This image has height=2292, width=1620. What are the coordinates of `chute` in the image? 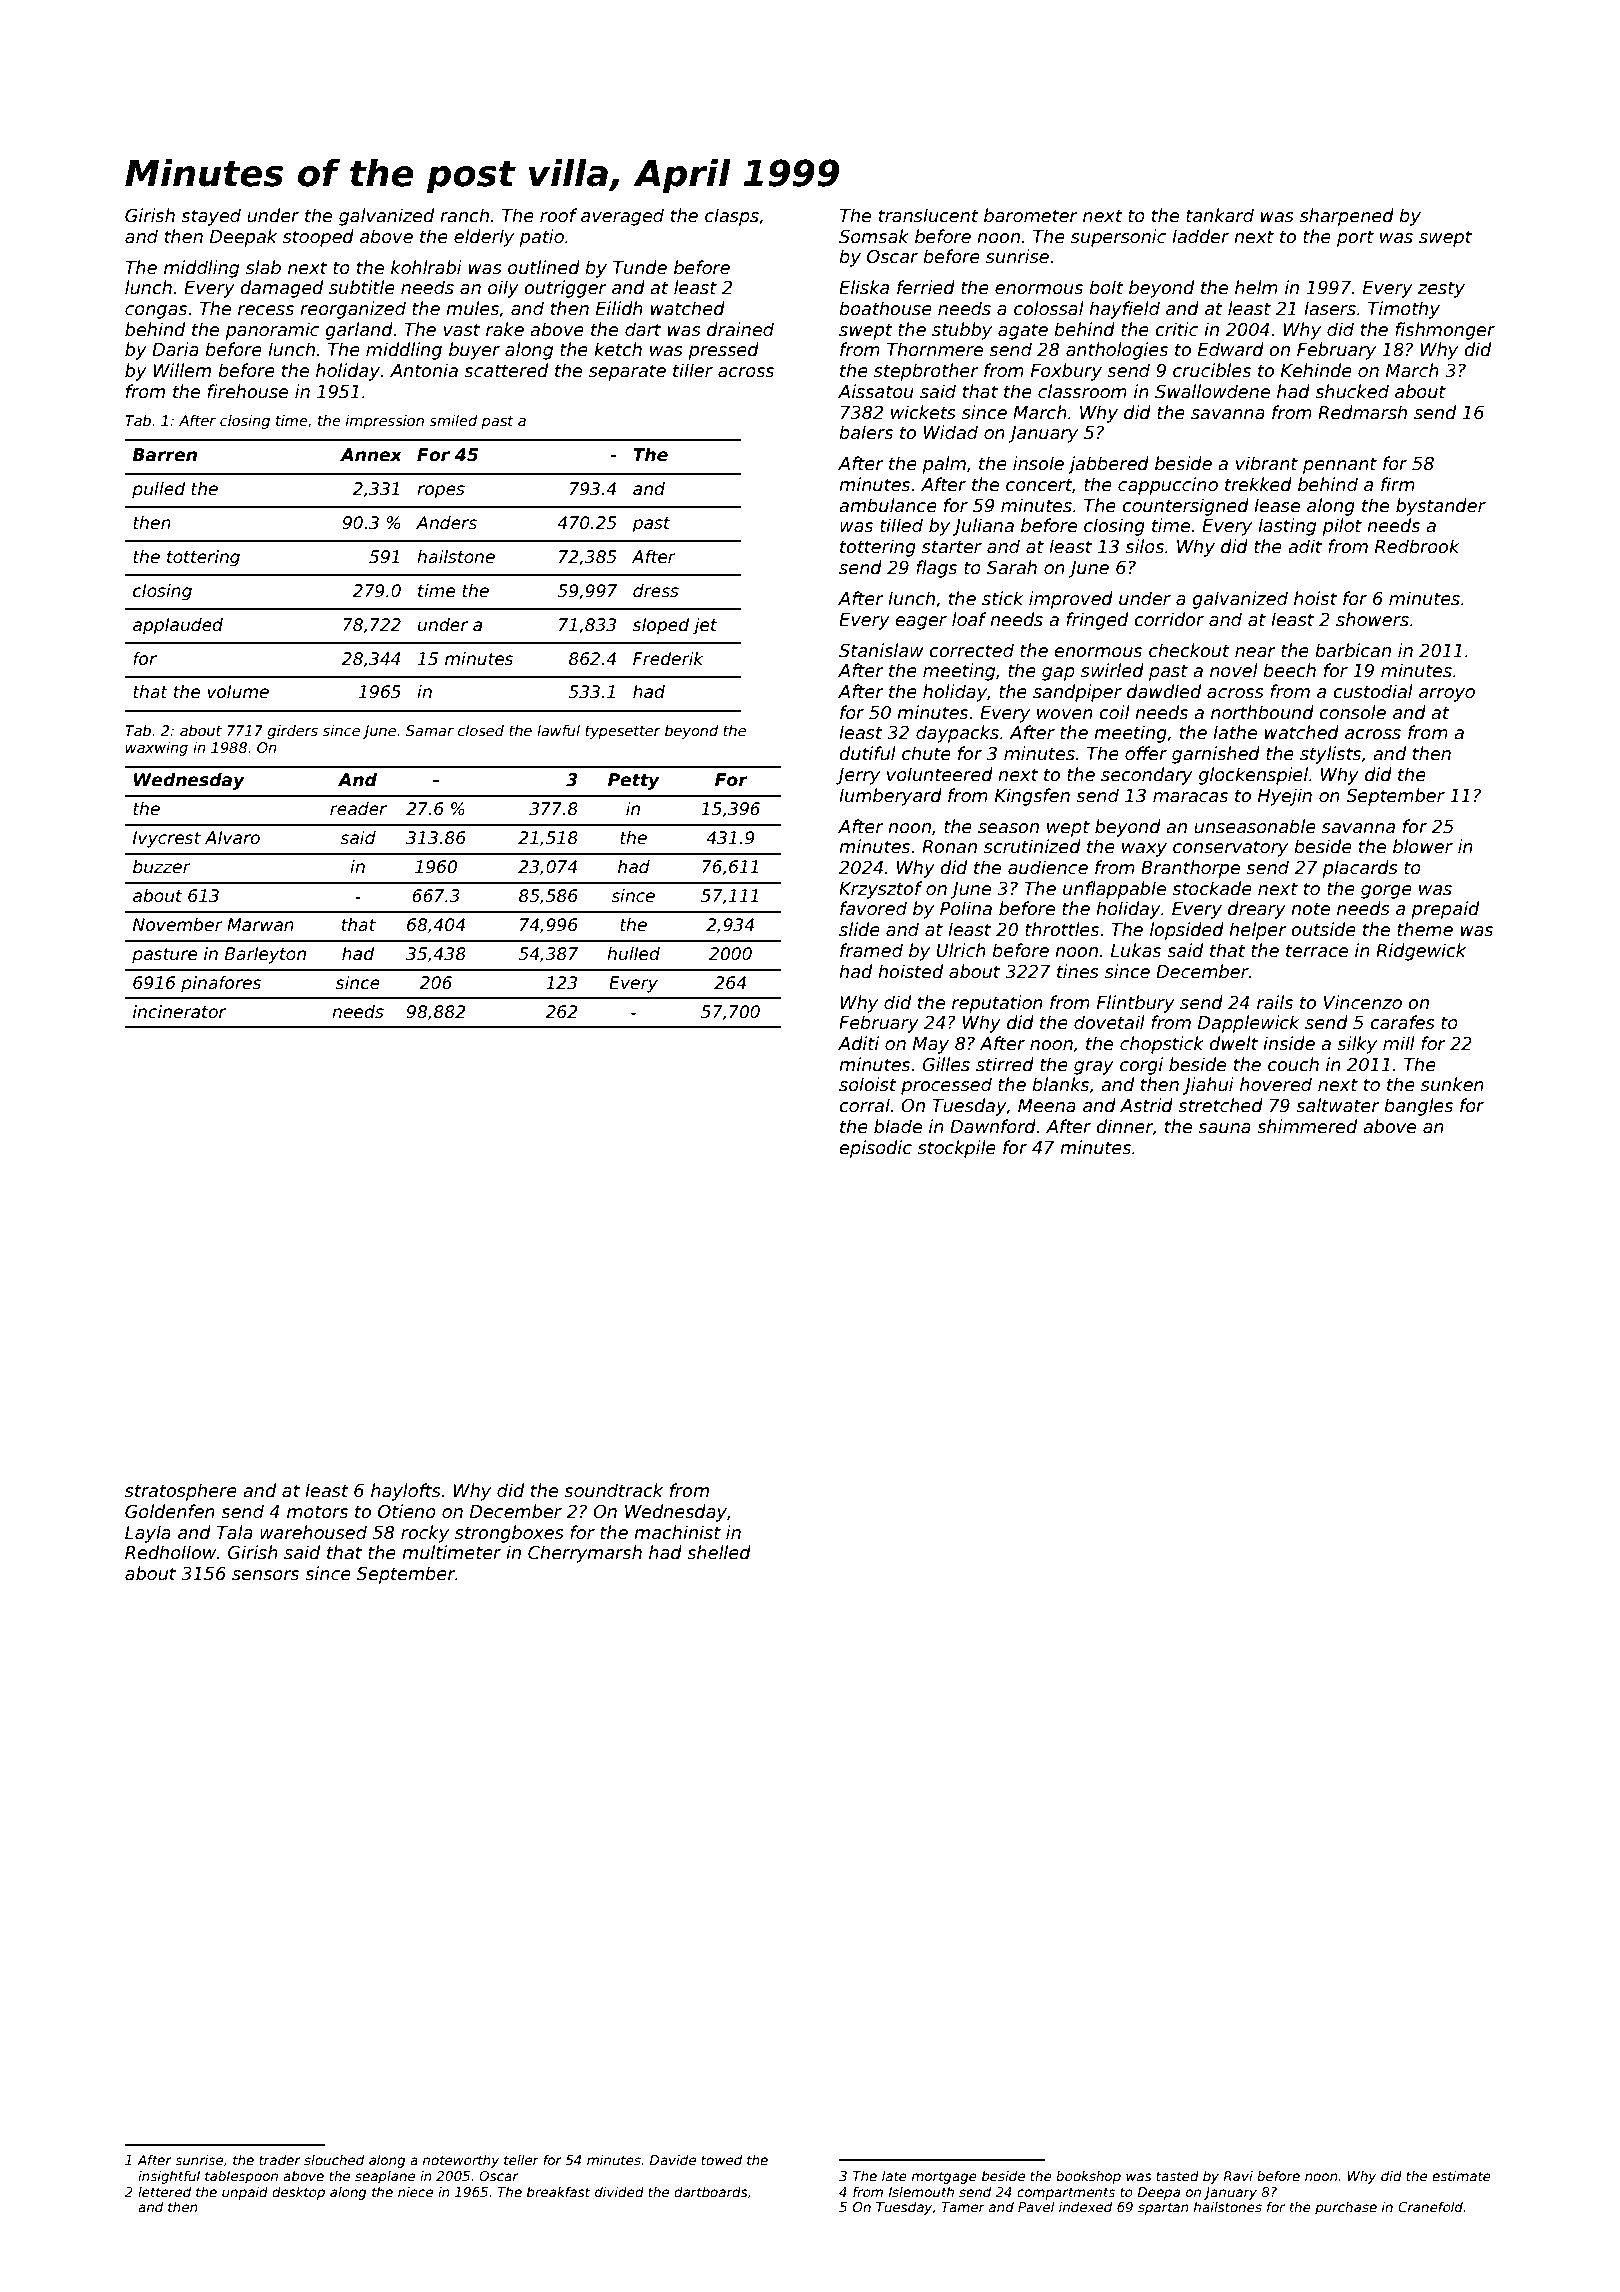 It's located at (926, 753).
